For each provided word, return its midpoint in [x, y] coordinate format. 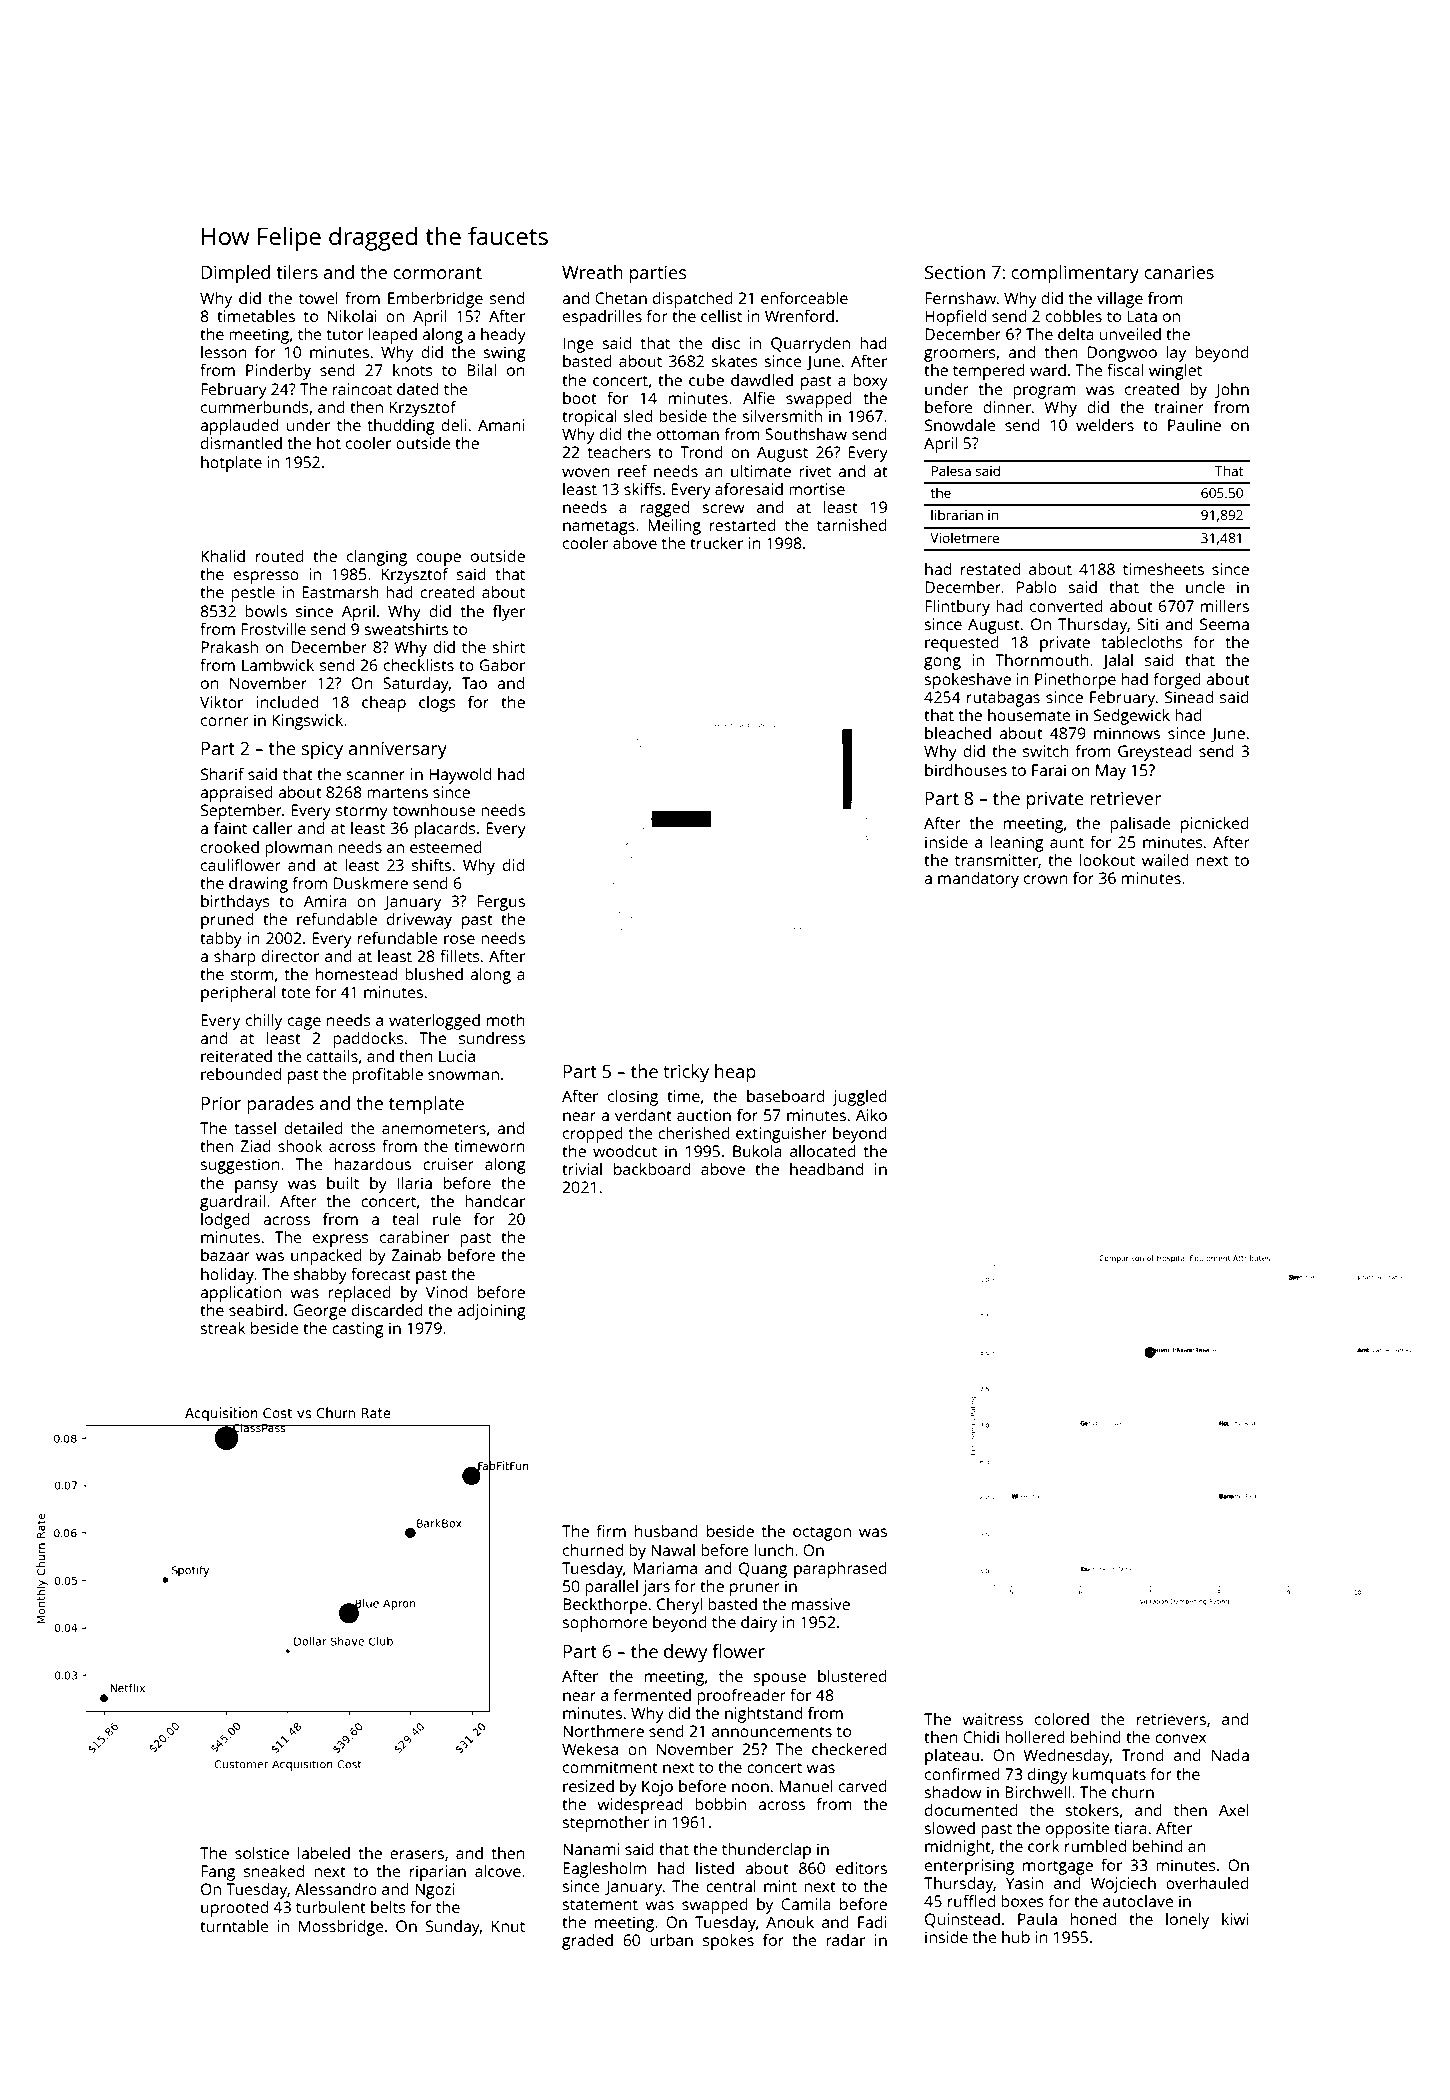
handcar [495, 1201]
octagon [822, 1533]
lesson [224, 352]
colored [1062, 1719]
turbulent [331, 1907]
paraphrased [840, 1570]
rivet [815, 471]
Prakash [229, 647]
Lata [1142, 316]
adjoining [491, 1312]
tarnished [852, 525]
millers [1225, 606]
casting [358, 1330]
